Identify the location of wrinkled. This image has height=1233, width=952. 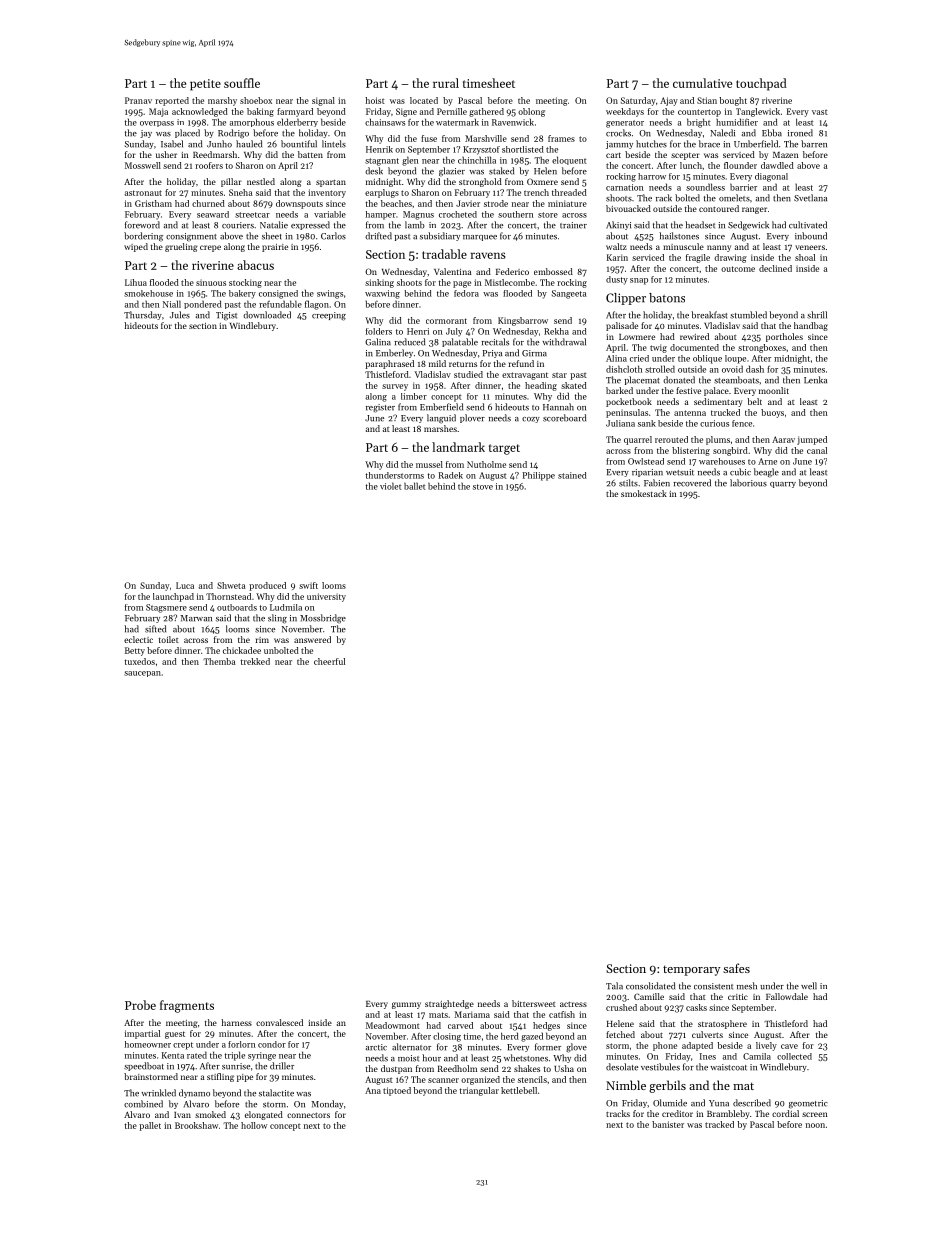
(158, 1093).
